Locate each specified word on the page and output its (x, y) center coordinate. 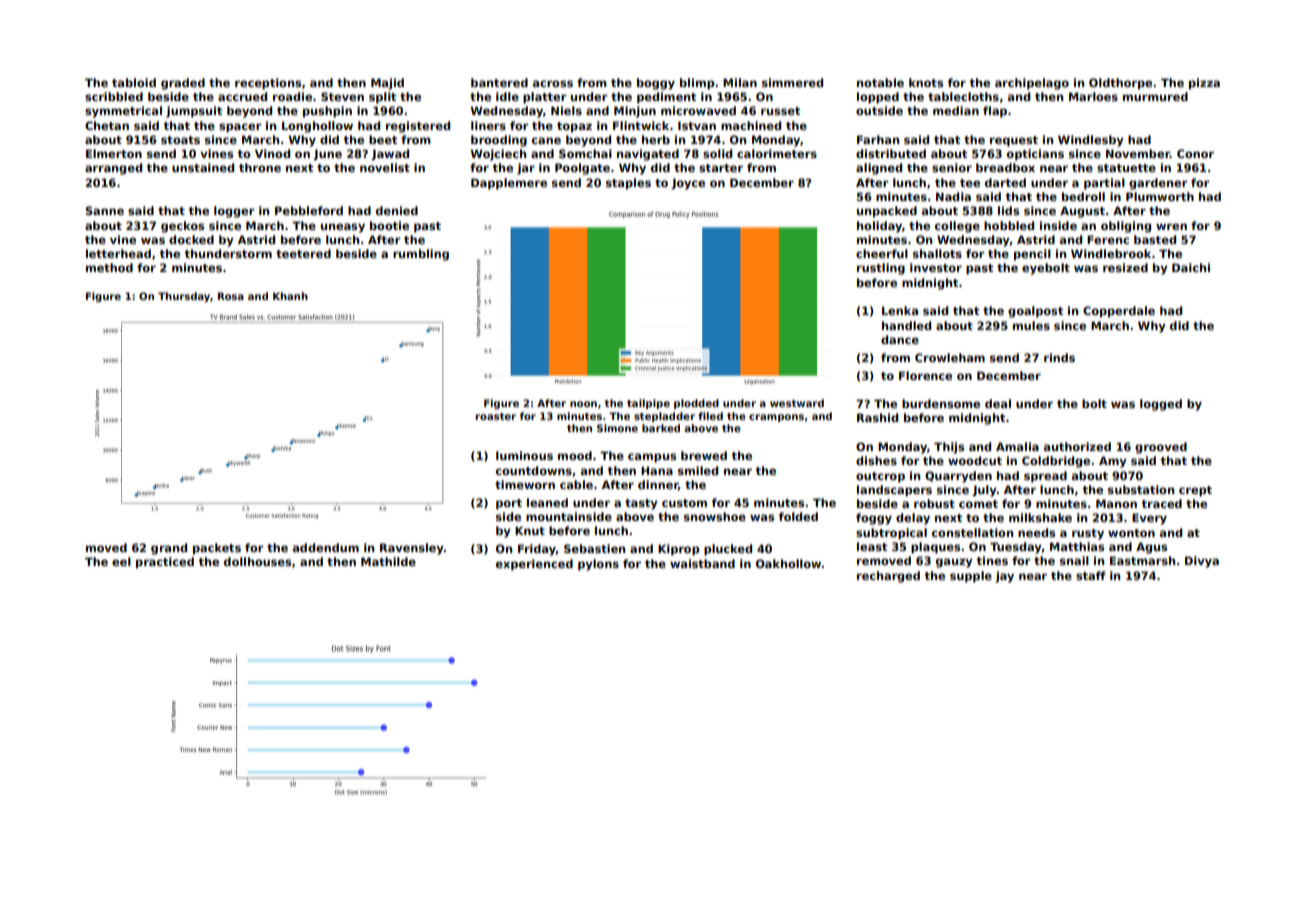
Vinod (272, 153)
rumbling (421, 255)
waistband (702, 563)
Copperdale (1119, 312)
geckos (182, 227)
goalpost (1035, 312)
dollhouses (257, 561)
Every (1149, 519)
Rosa (231, 296)
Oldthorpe (1120, 84)
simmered (792, 82)
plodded (696, 404)
